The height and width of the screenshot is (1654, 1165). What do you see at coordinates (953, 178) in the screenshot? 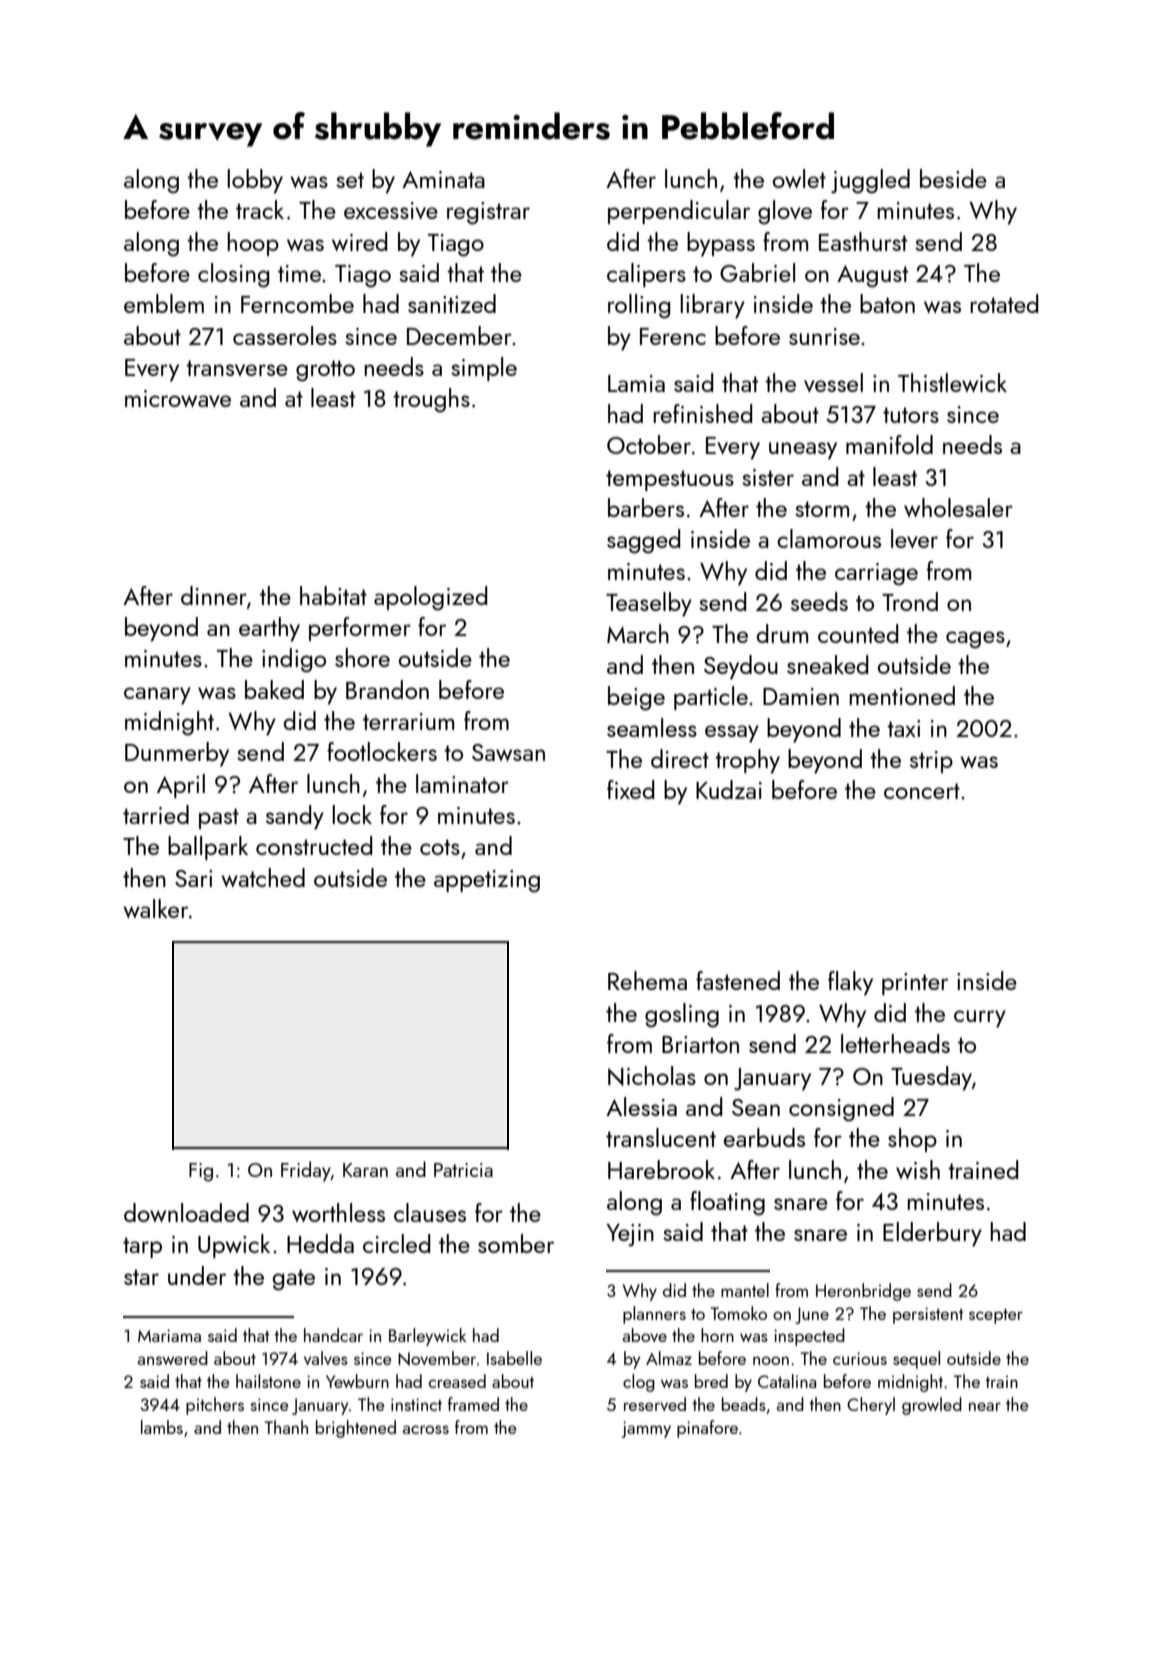
I see `beside` at bounding box center [953, 178].
